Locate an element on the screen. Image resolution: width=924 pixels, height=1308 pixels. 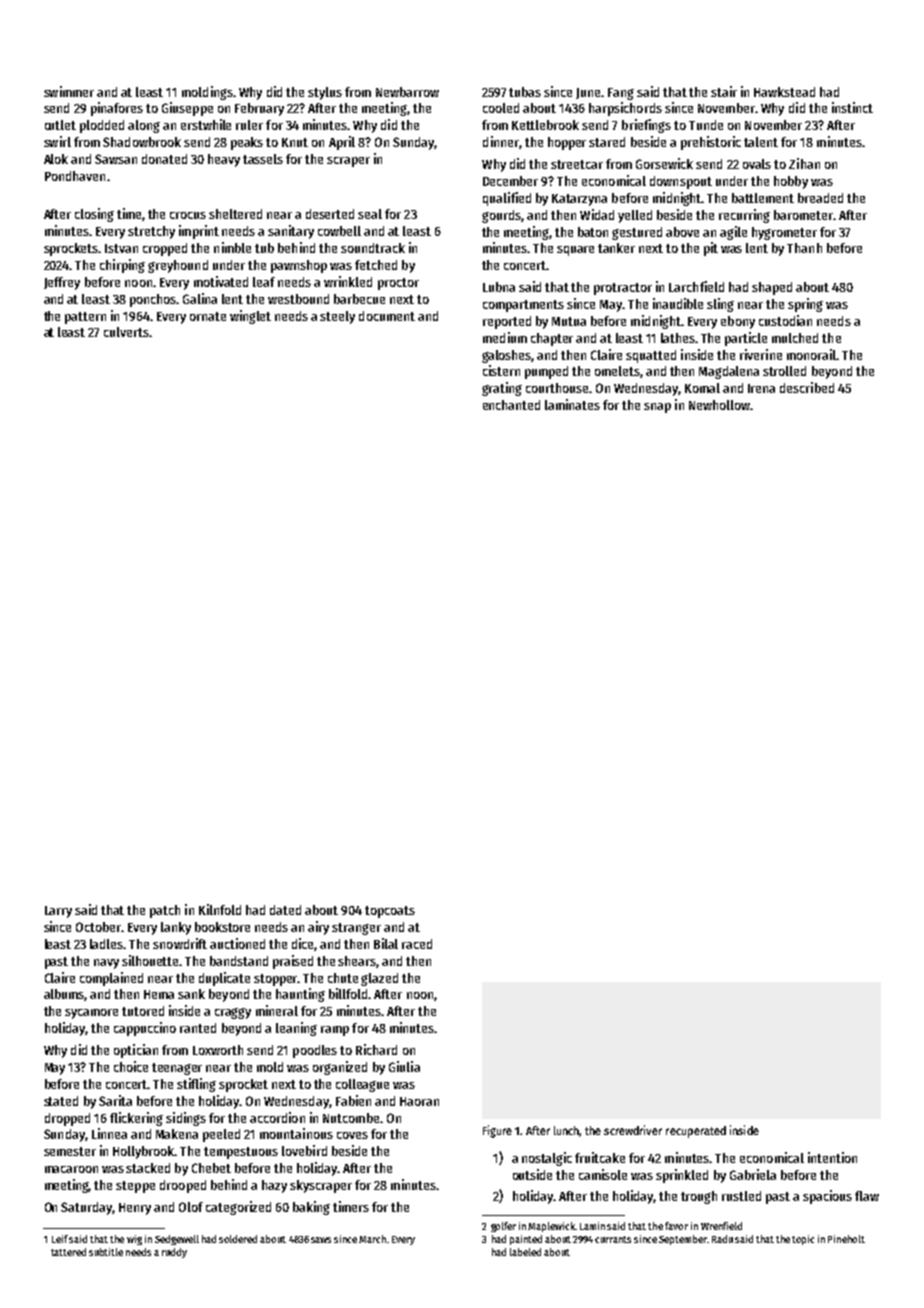
culverts is located at coordinates (126, 332).
